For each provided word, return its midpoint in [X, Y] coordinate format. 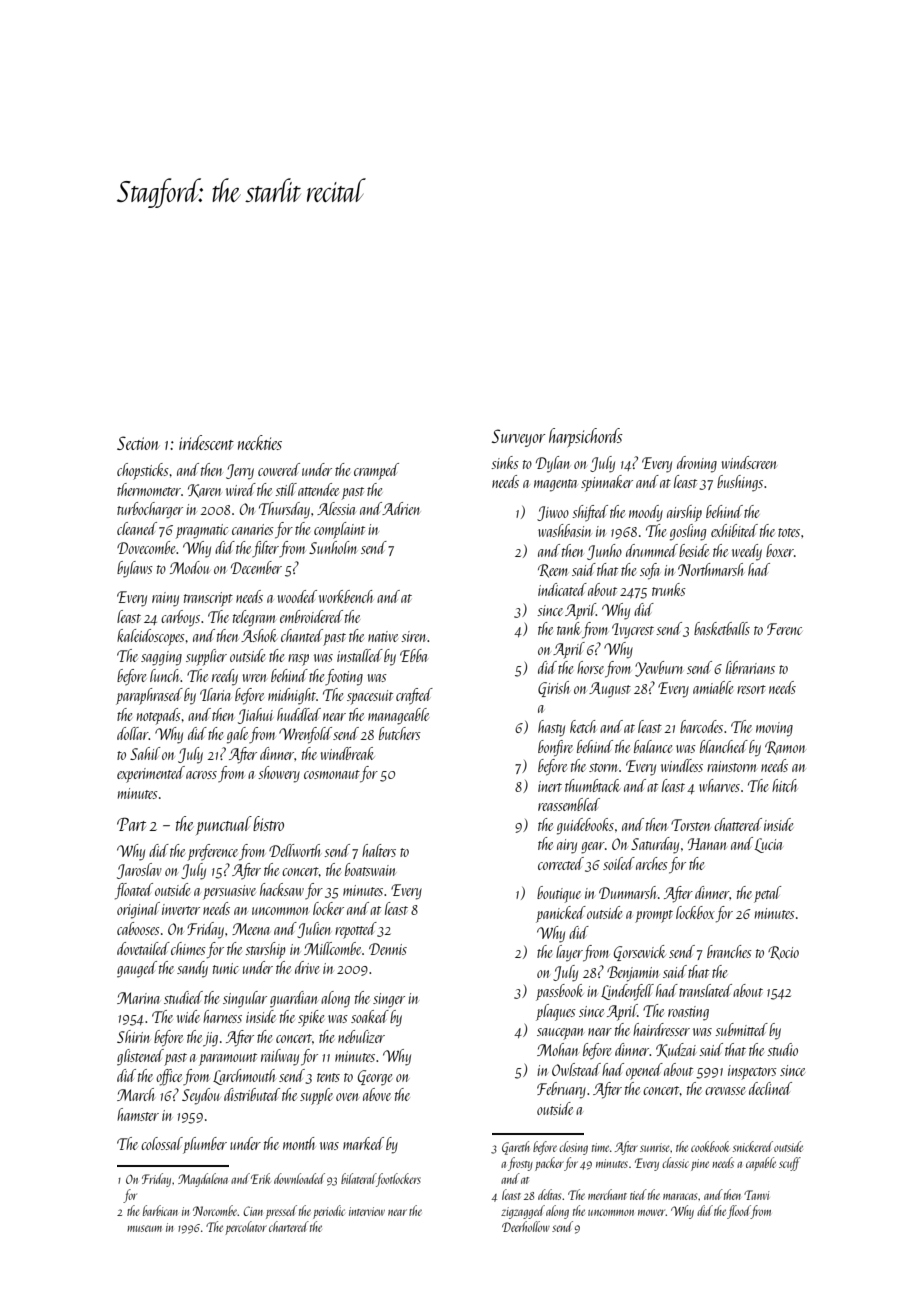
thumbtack [592, 785]
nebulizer [361, 1036]
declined [770, 1088]
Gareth [516, 1148]
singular [245, 999]
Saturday [655, 845]
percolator [246, 1228]
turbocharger [150, 510]
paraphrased [149, 696]
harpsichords [586, 437]
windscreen [749, 462]
